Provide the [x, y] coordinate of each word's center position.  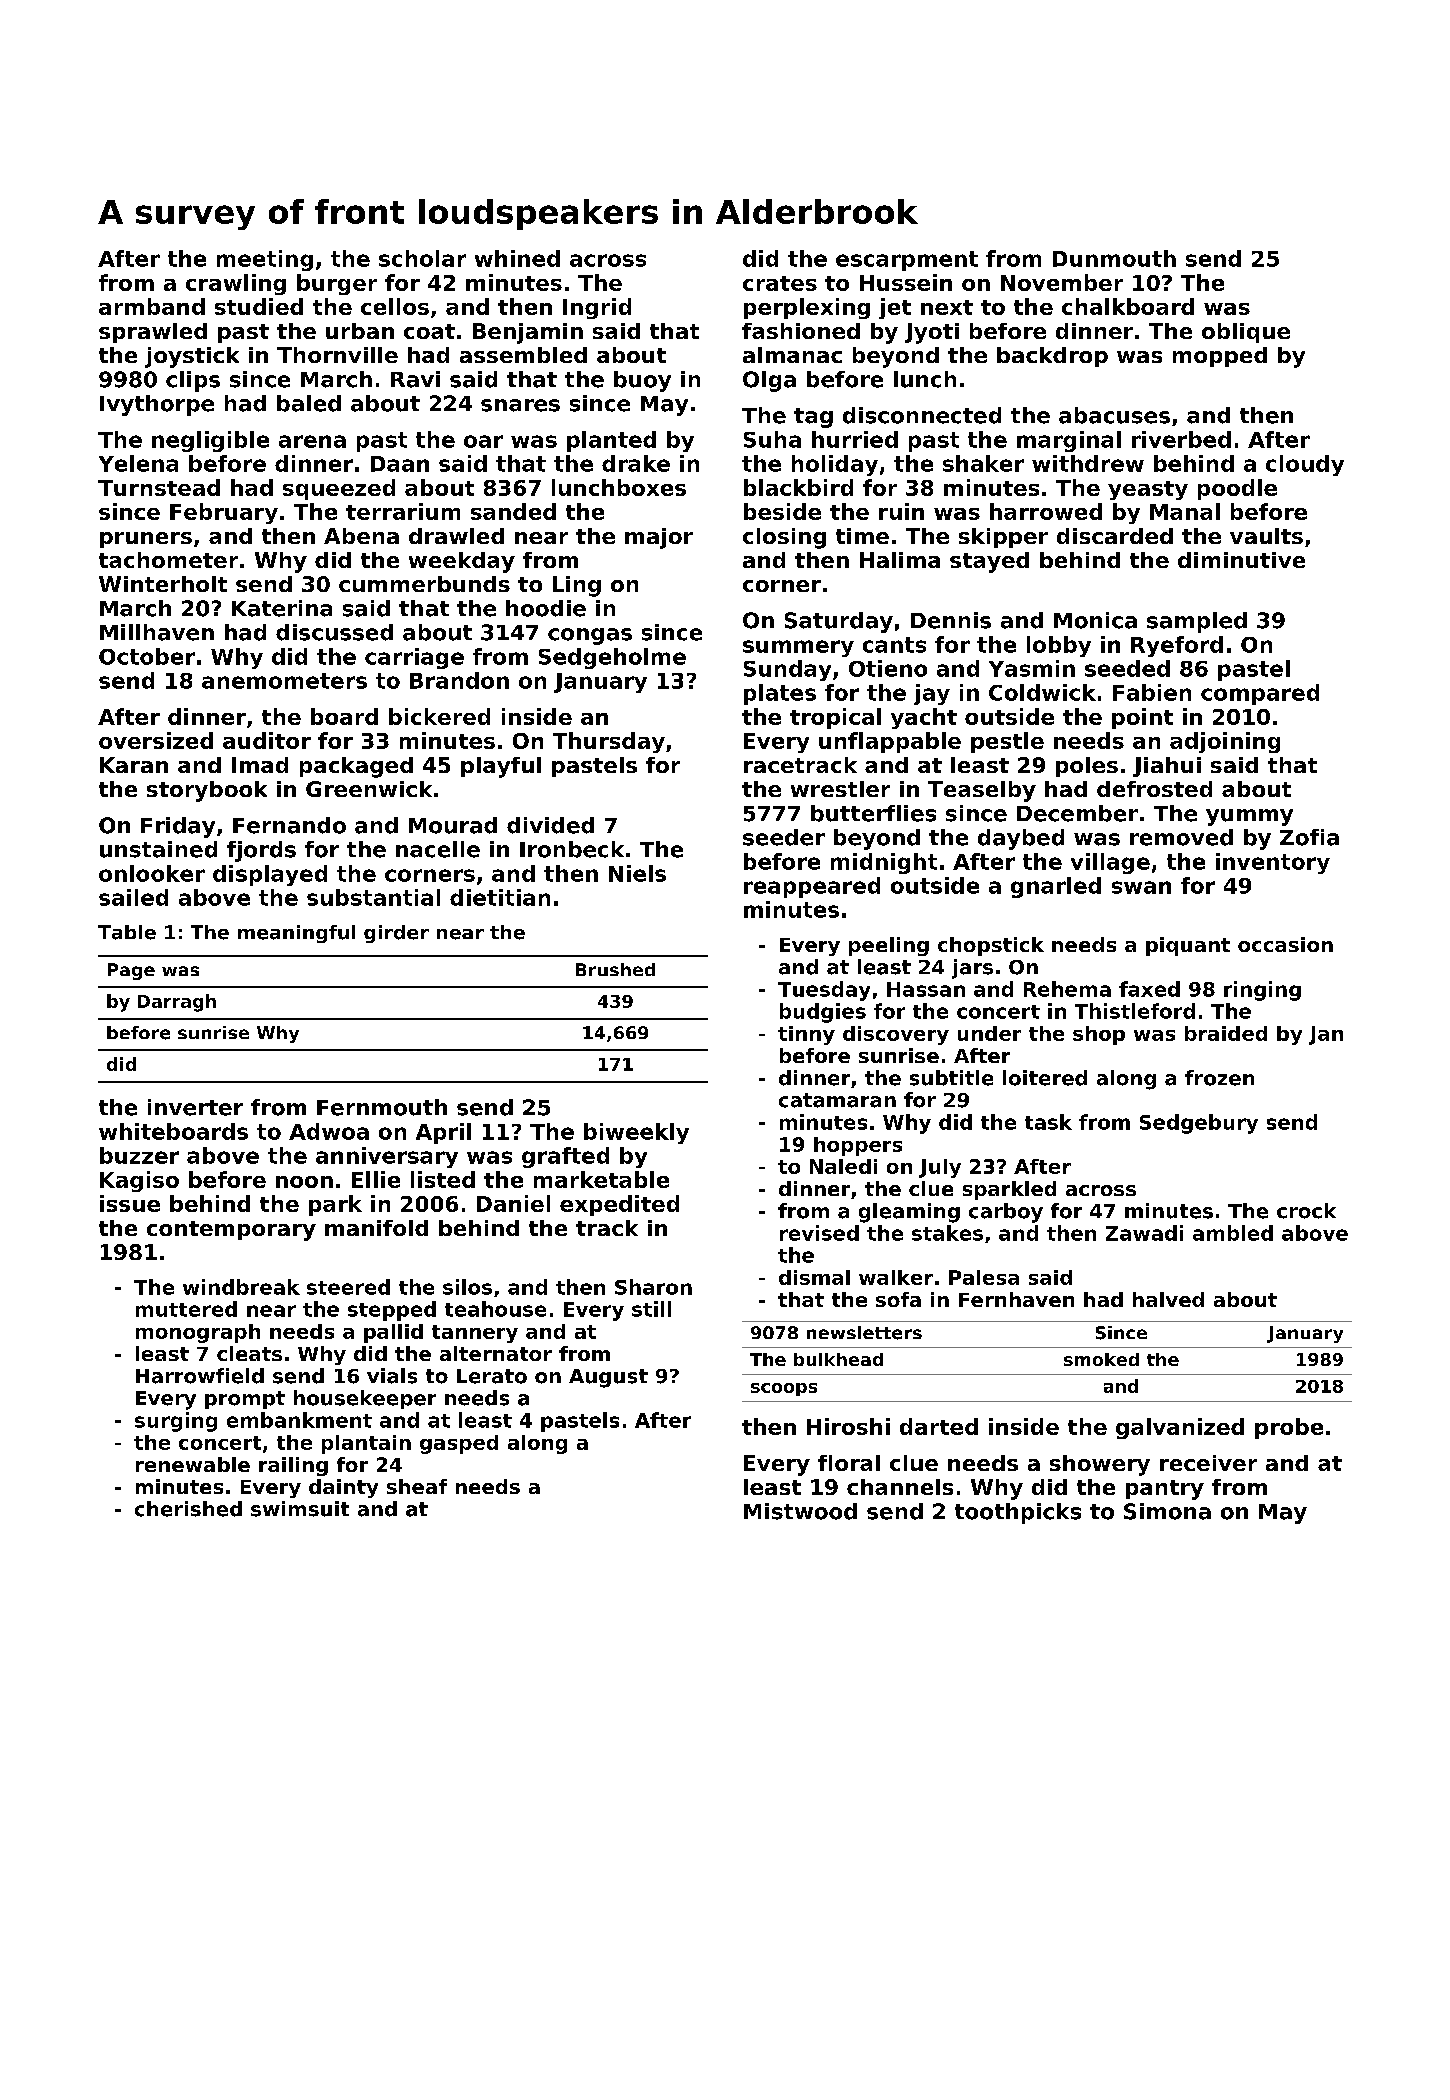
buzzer [139, 1155]
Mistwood [800, 1511]
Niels [637, 873]
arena [312, 441]
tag [813, 418]
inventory [1273, 863]
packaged [356, 767]
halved [1168, 1299]
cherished [188, 1509]
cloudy [1305, 465]
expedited [619, 1205]
